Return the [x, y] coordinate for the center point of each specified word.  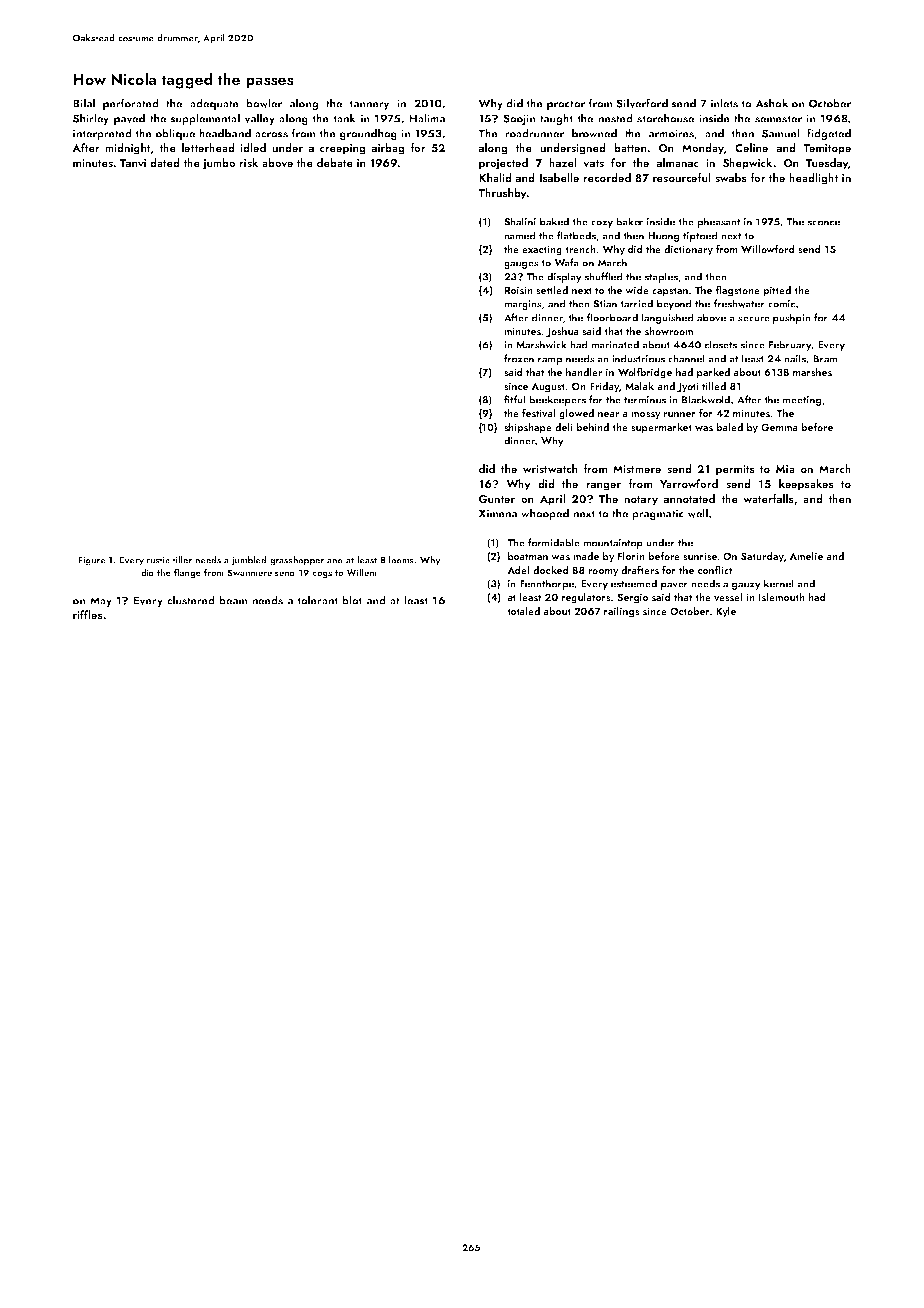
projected [503, 164]
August [548, 387]
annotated [689, 498]
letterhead [208, 147]
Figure [92, 561]
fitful [514, 399]
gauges [521, 265]
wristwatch [550, 469]
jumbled [248, 561]
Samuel [781, 133]
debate [335, 162]
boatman [528, 556]
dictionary [688, 250]
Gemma [779, 427]
